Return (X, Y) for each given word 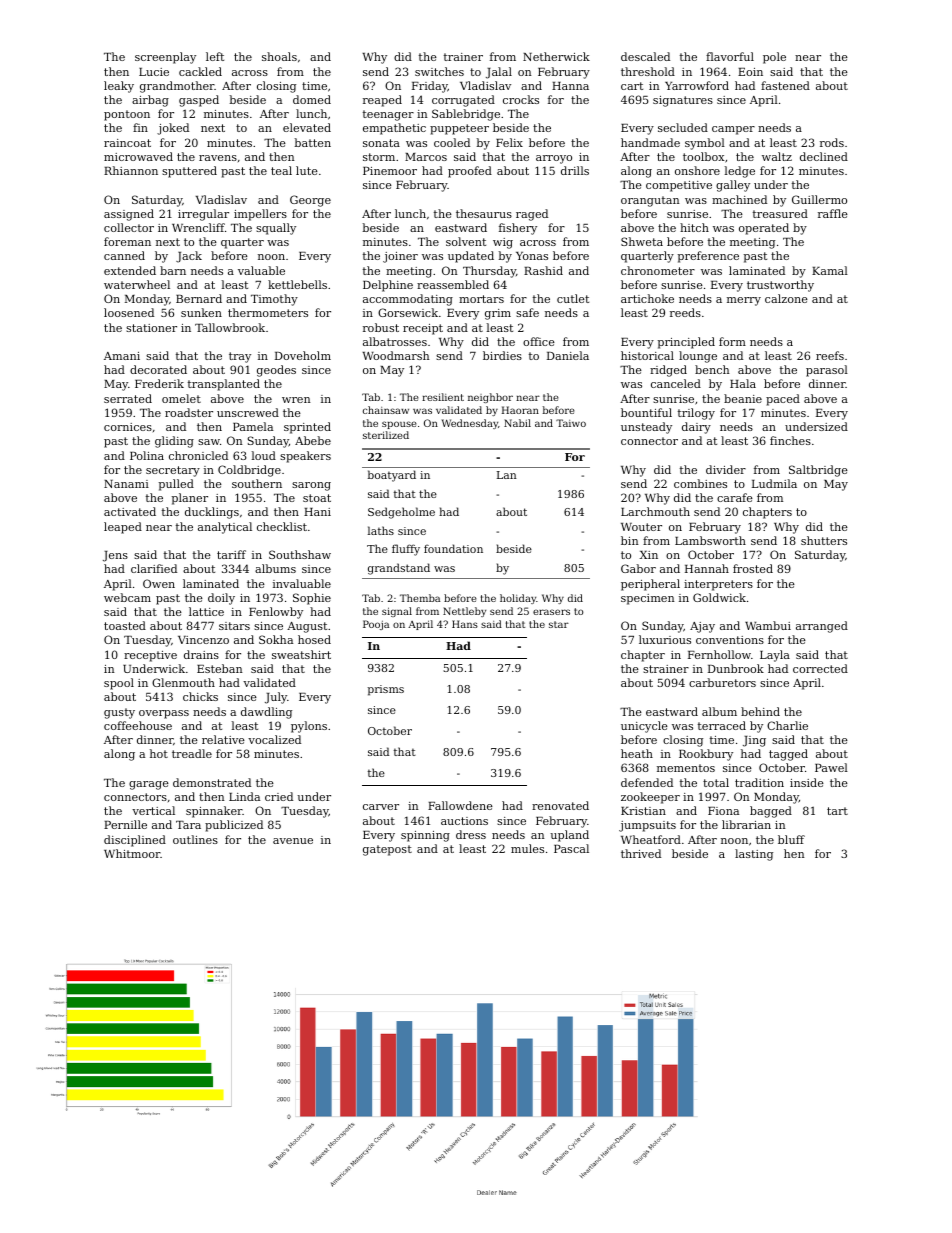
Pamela (253, 426)
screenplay (165, 58)
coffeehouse (138, 725)
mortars (481, 299)
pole (774, 58)
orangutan (650, 201)
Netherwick (556, 56)
